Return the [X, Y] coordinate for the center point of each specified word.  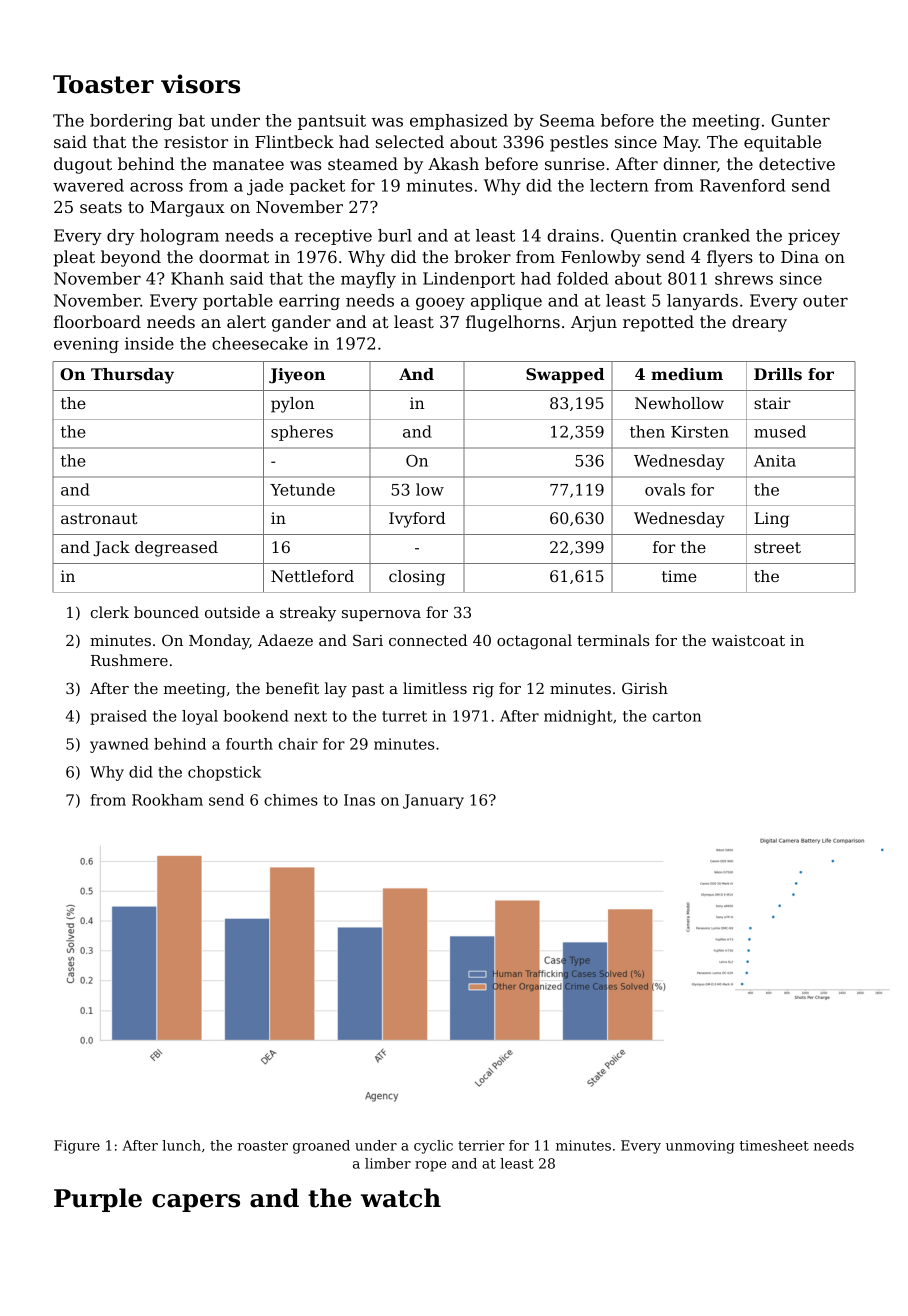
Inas [359, 800]
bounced [166, 612]
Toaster [103, 84]
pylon [292, 405]
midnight [578, 717]
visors [200, 84]
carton [677, 716]
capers [196, 1203]
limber [388, 1163]
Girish [645, 688]
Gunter [800, 120]
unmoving [700, 1147]
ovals [665, 489]
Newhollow [679, 403]
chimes [291, 800]
